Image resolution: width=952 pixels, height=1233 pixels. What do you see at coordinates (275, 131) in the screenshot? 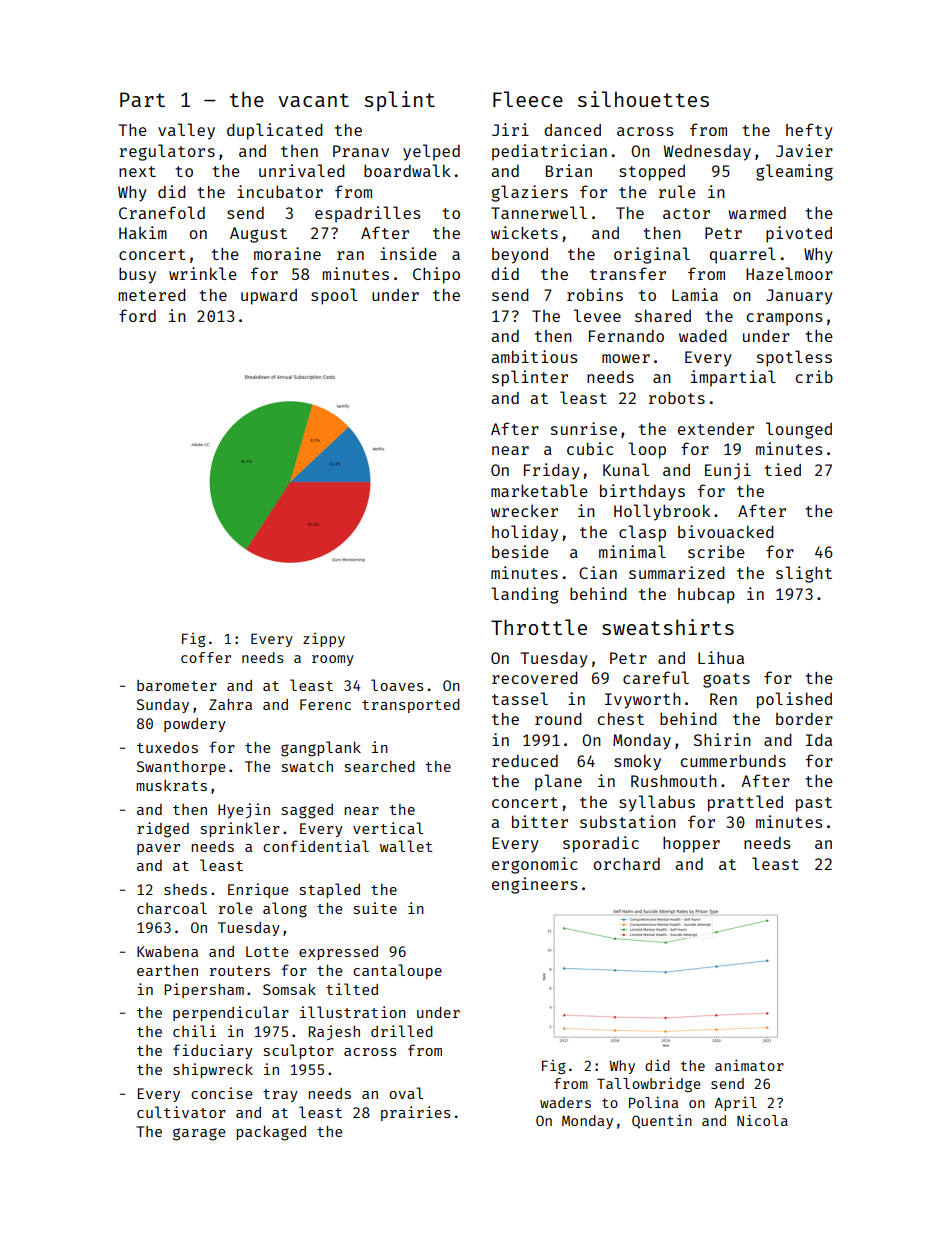
I see `duplicated` at bounding box center [275, 131].
